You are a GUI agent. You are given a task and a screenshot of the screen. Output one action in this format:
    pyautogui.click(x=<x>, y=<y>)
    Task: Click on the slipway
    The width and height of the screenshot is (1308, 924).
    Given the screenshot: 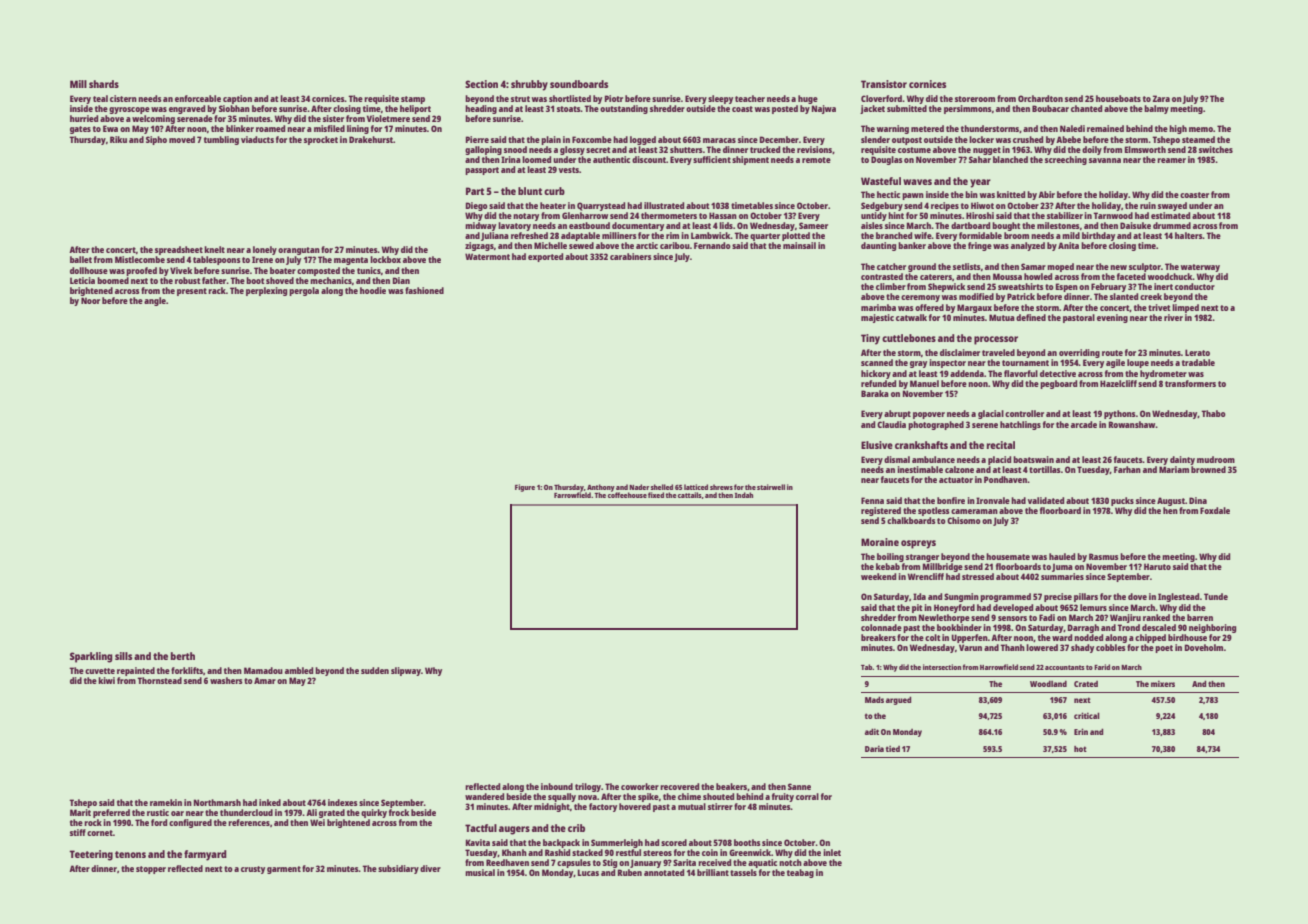 What is the action you would take?
    pyautogui.click(x=406, y=671)
